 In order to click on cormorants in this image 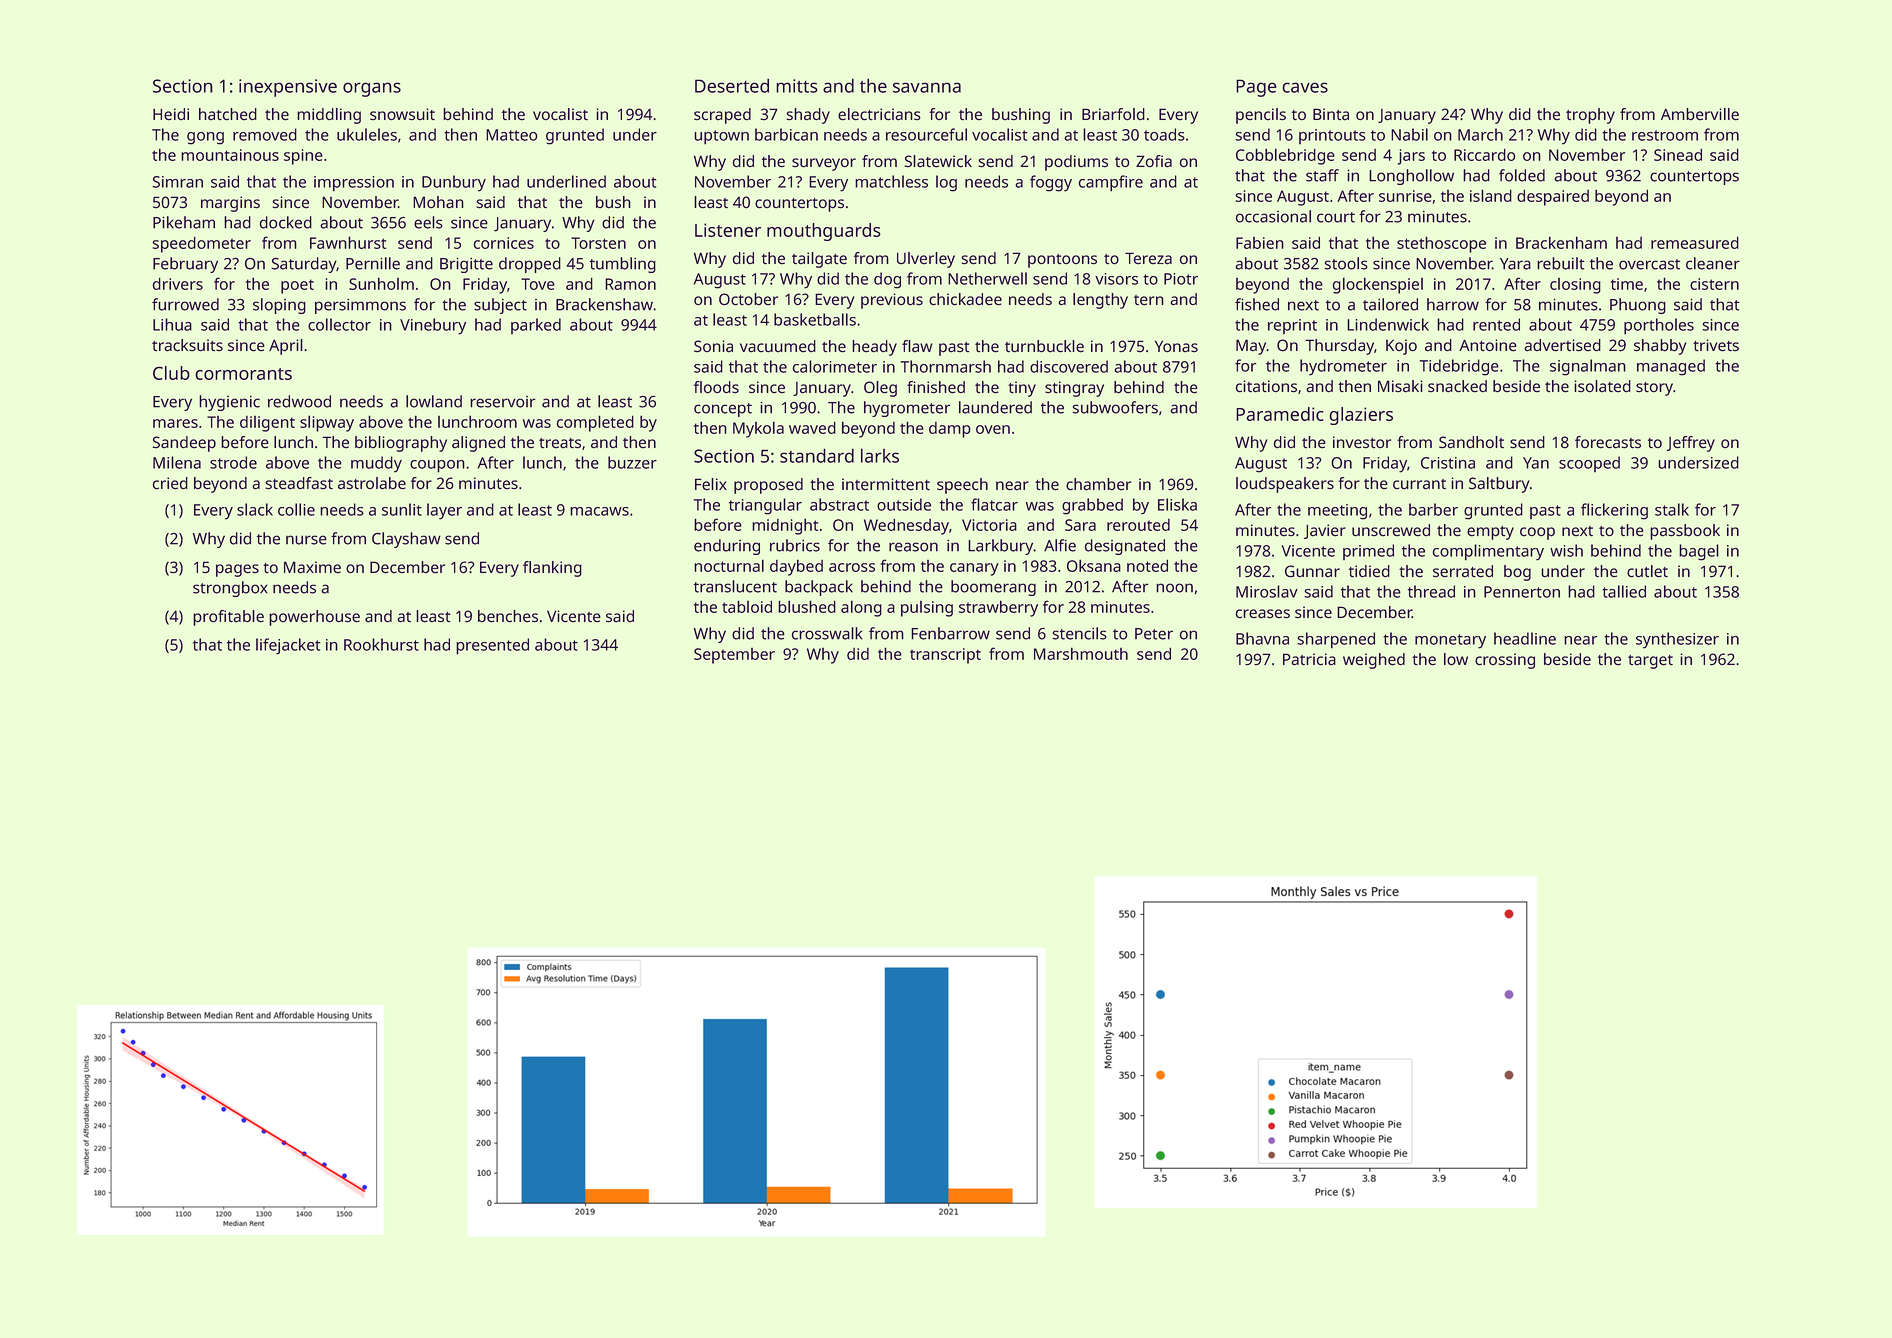, I will do `click(243, 374)`.
